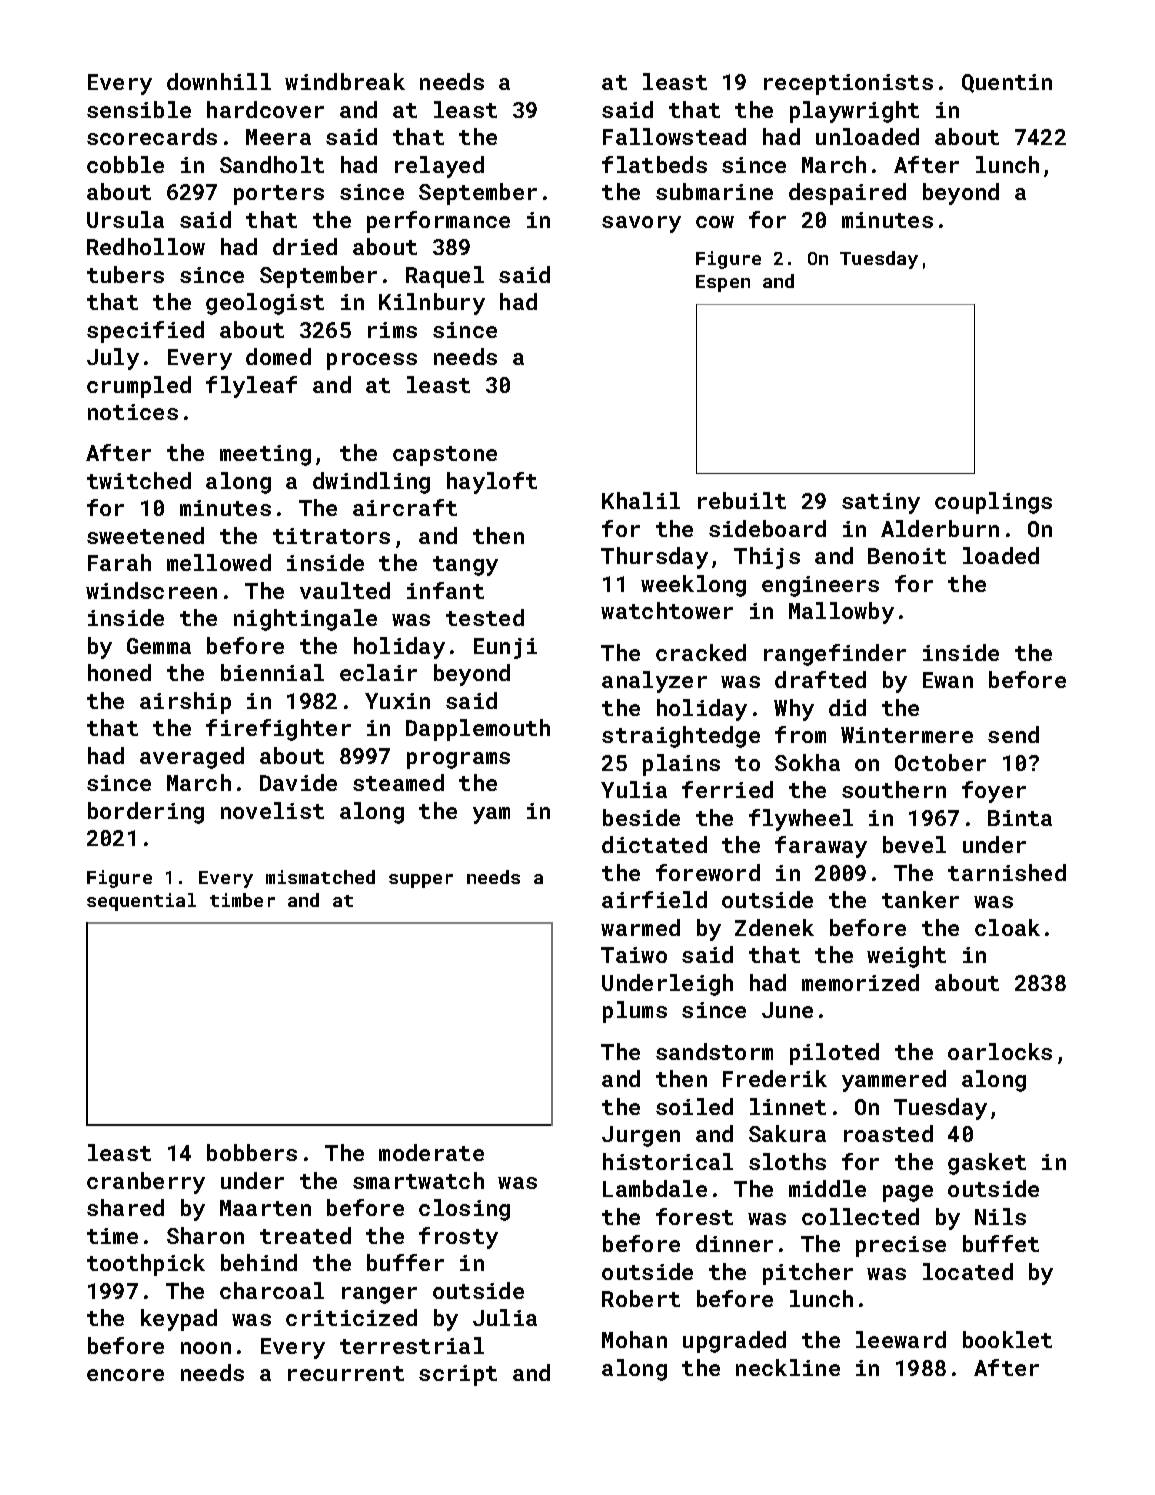 Image resolution: width=1155 pixels, height=1495 pixels. Describe the element at coordinates (492, 483) in the screenshot. I see `hayloft` at that location.
